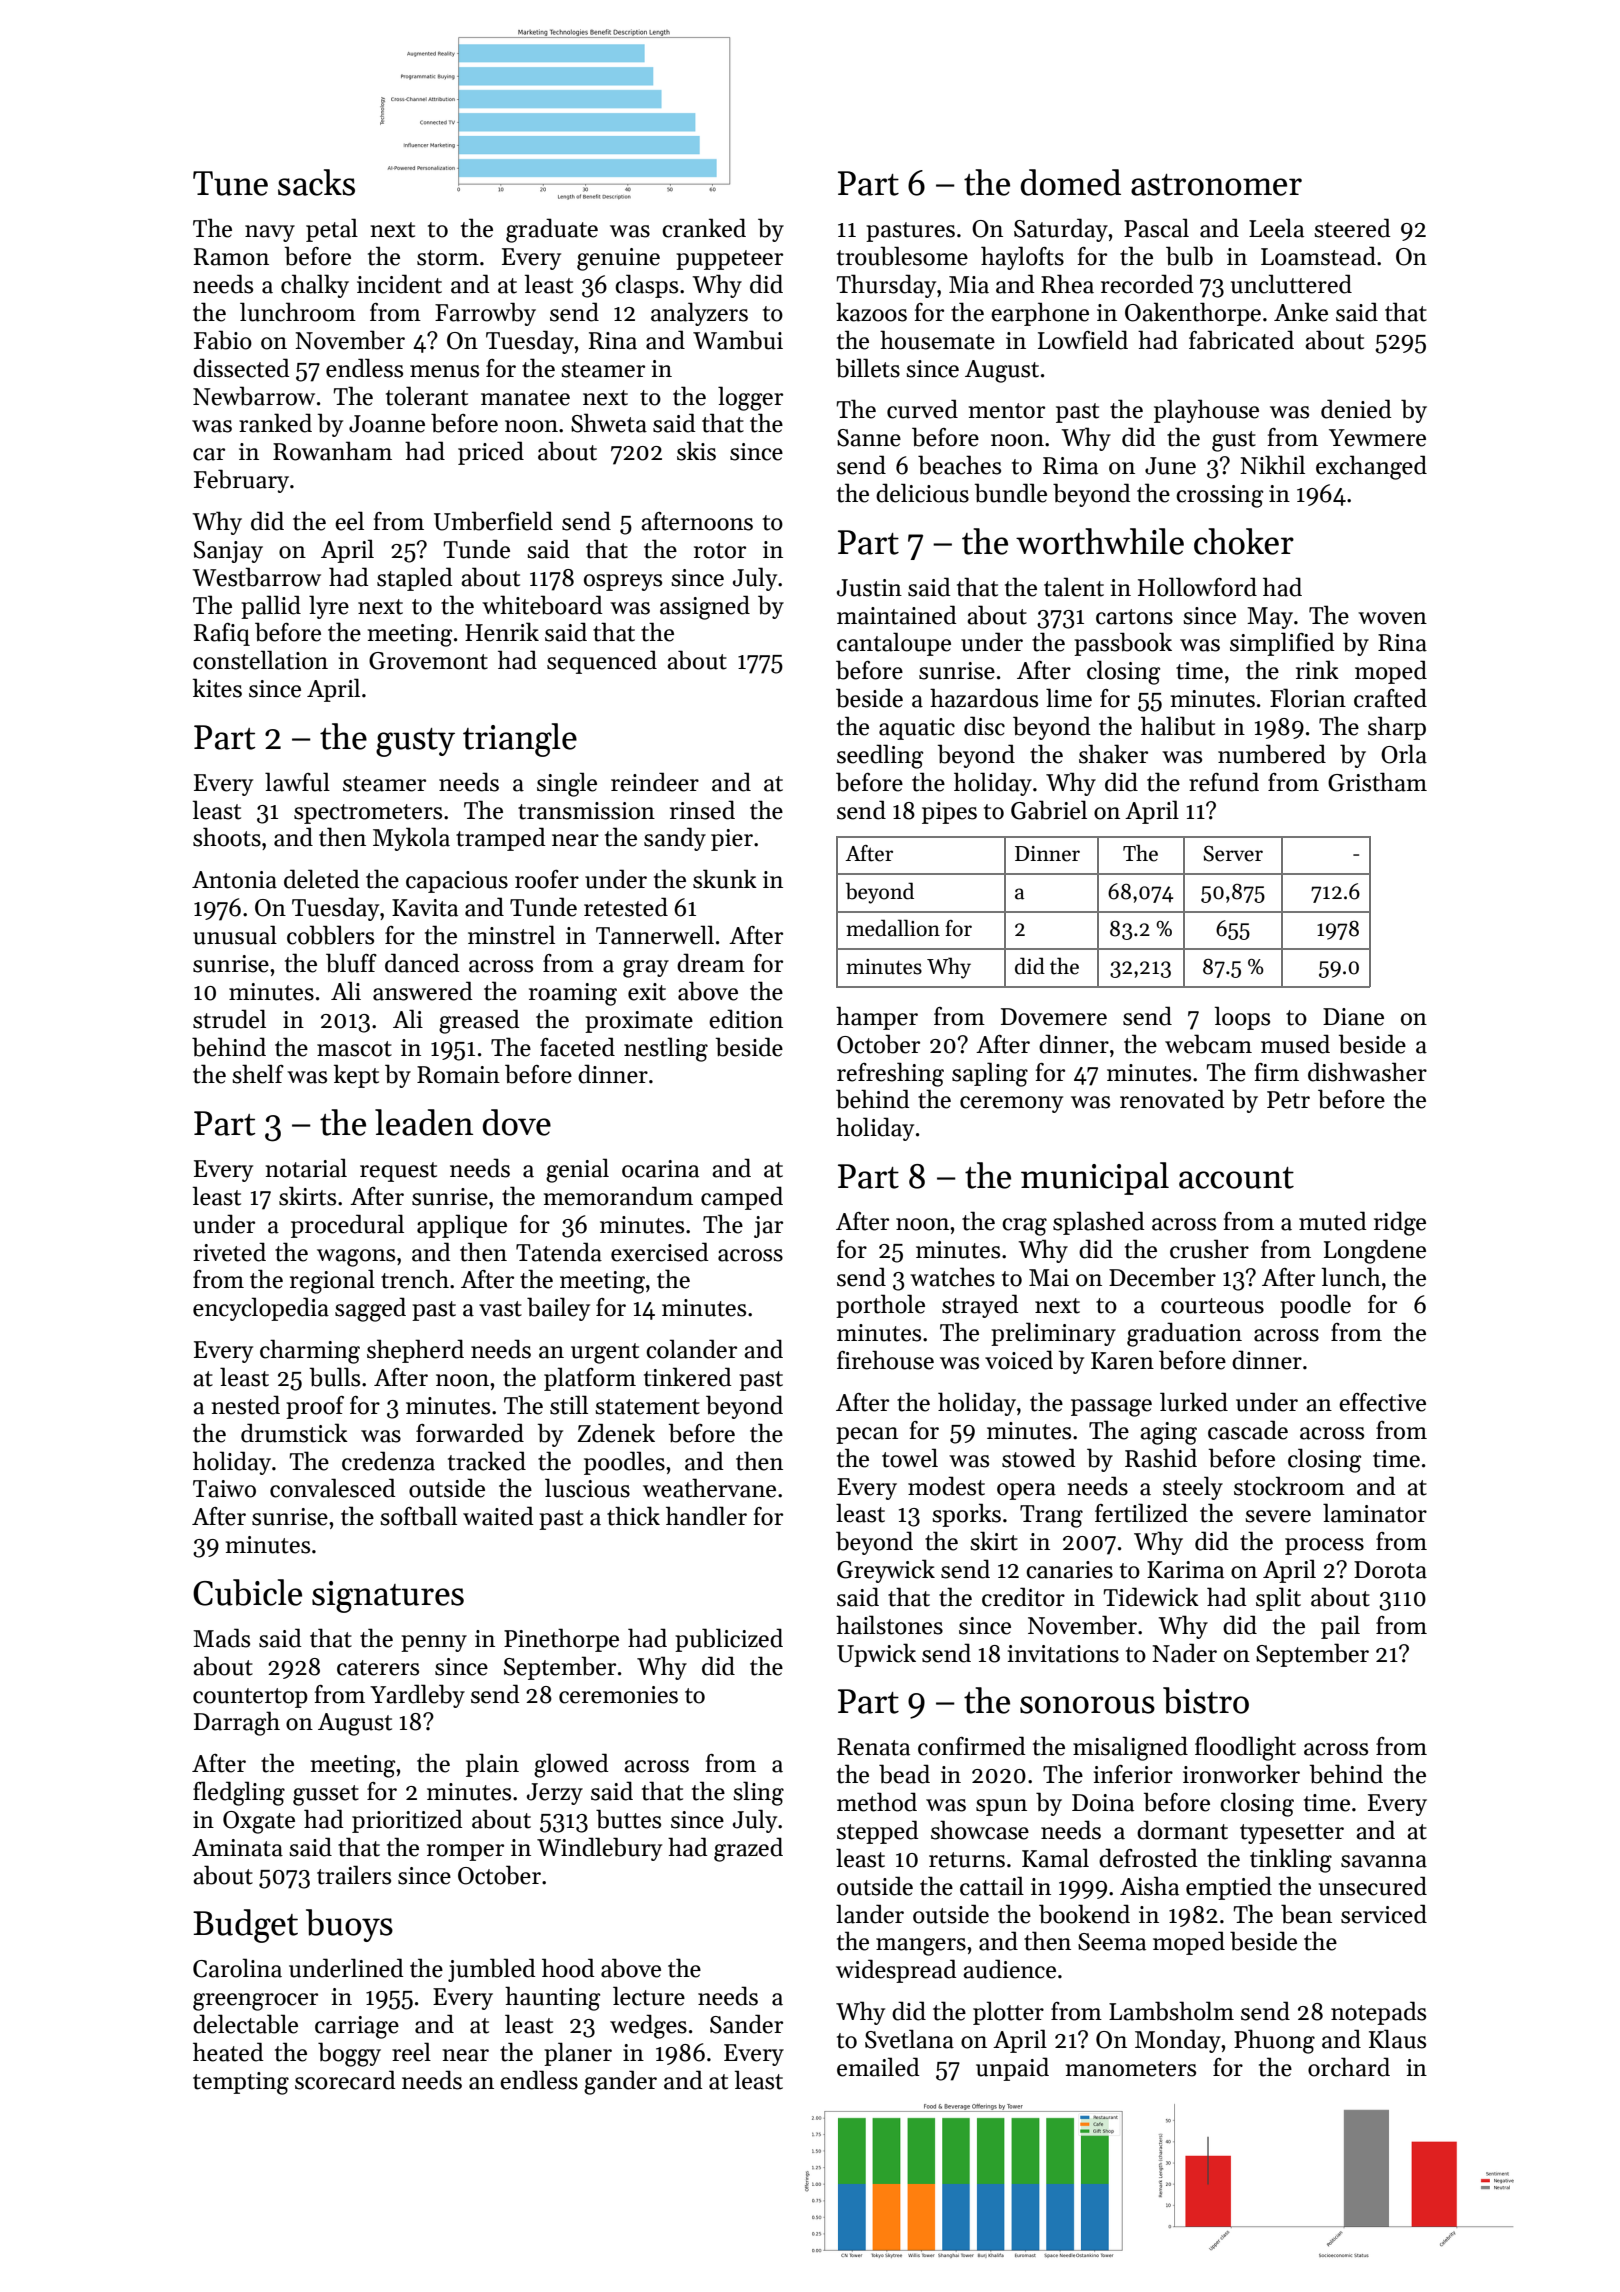 Image resolution: width=1620 pixels, height=2292 pixels. Describe the element at coordinates (492, 1970) in the page. I see `jumbled` at that location.
